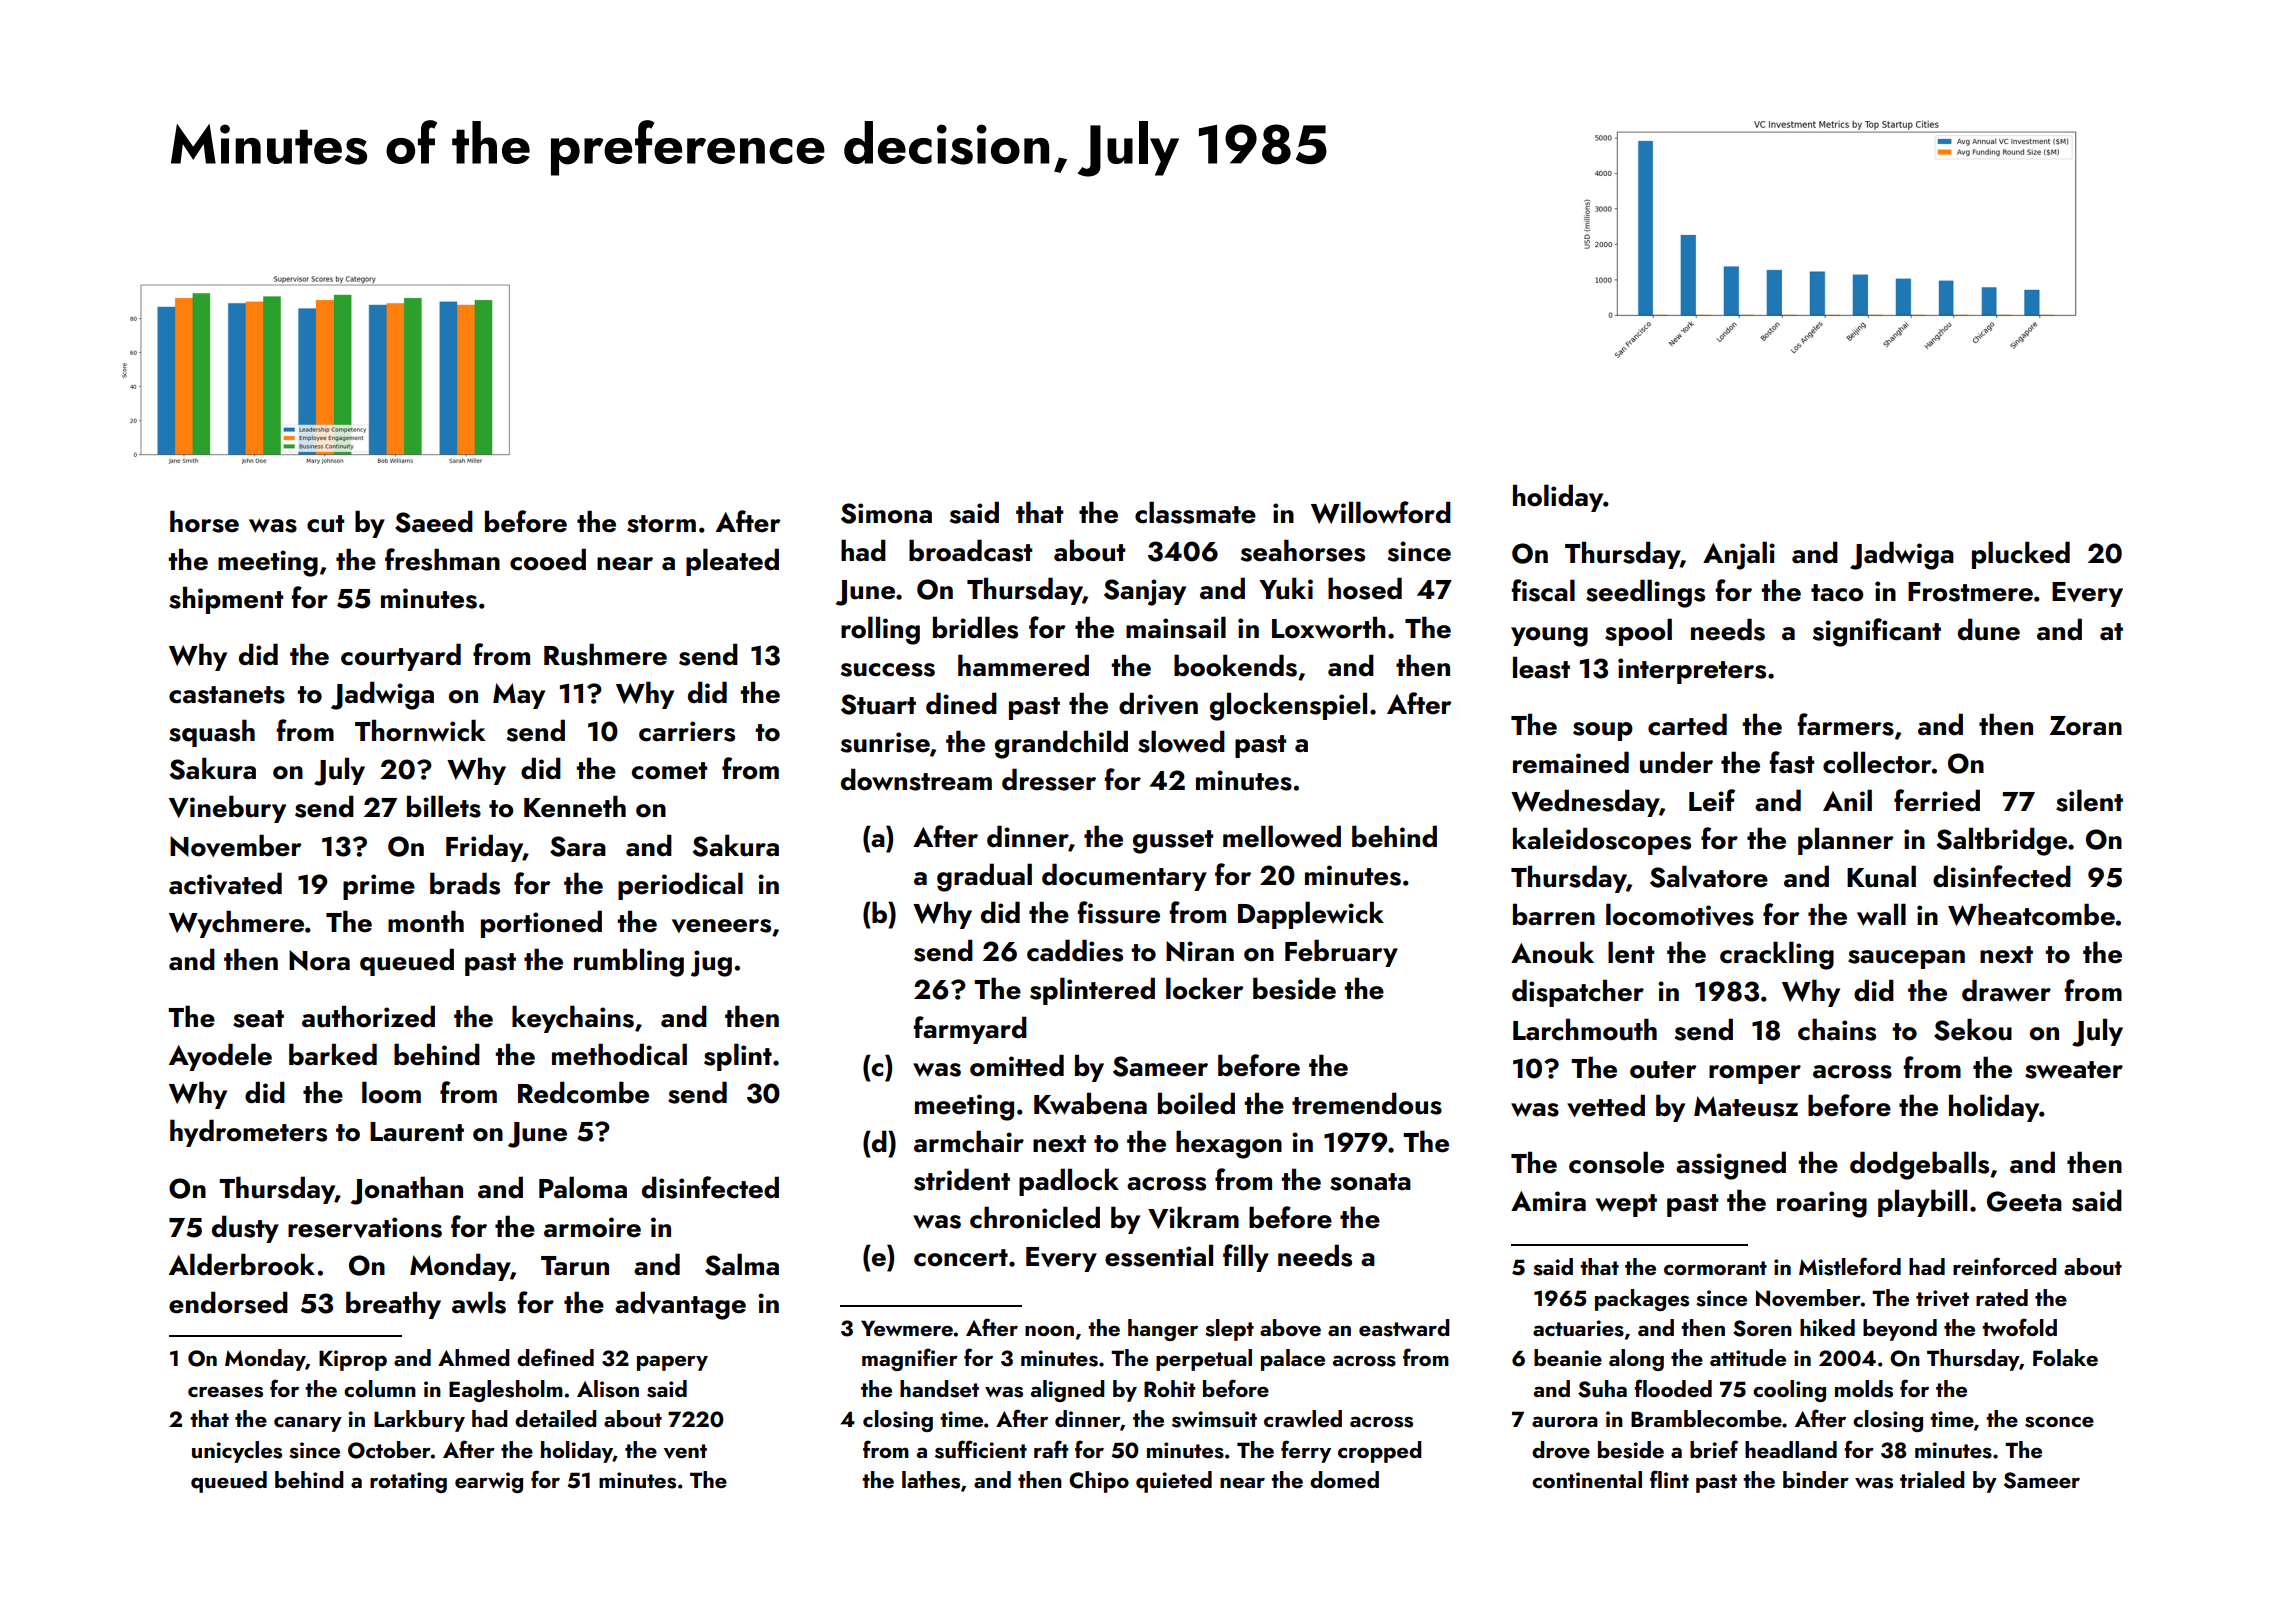 The image size is (2292, 1620). What do you see at coordinates (1846, 841) in the screenshot?
I see `planner` at bounding box center [1846, 841].
